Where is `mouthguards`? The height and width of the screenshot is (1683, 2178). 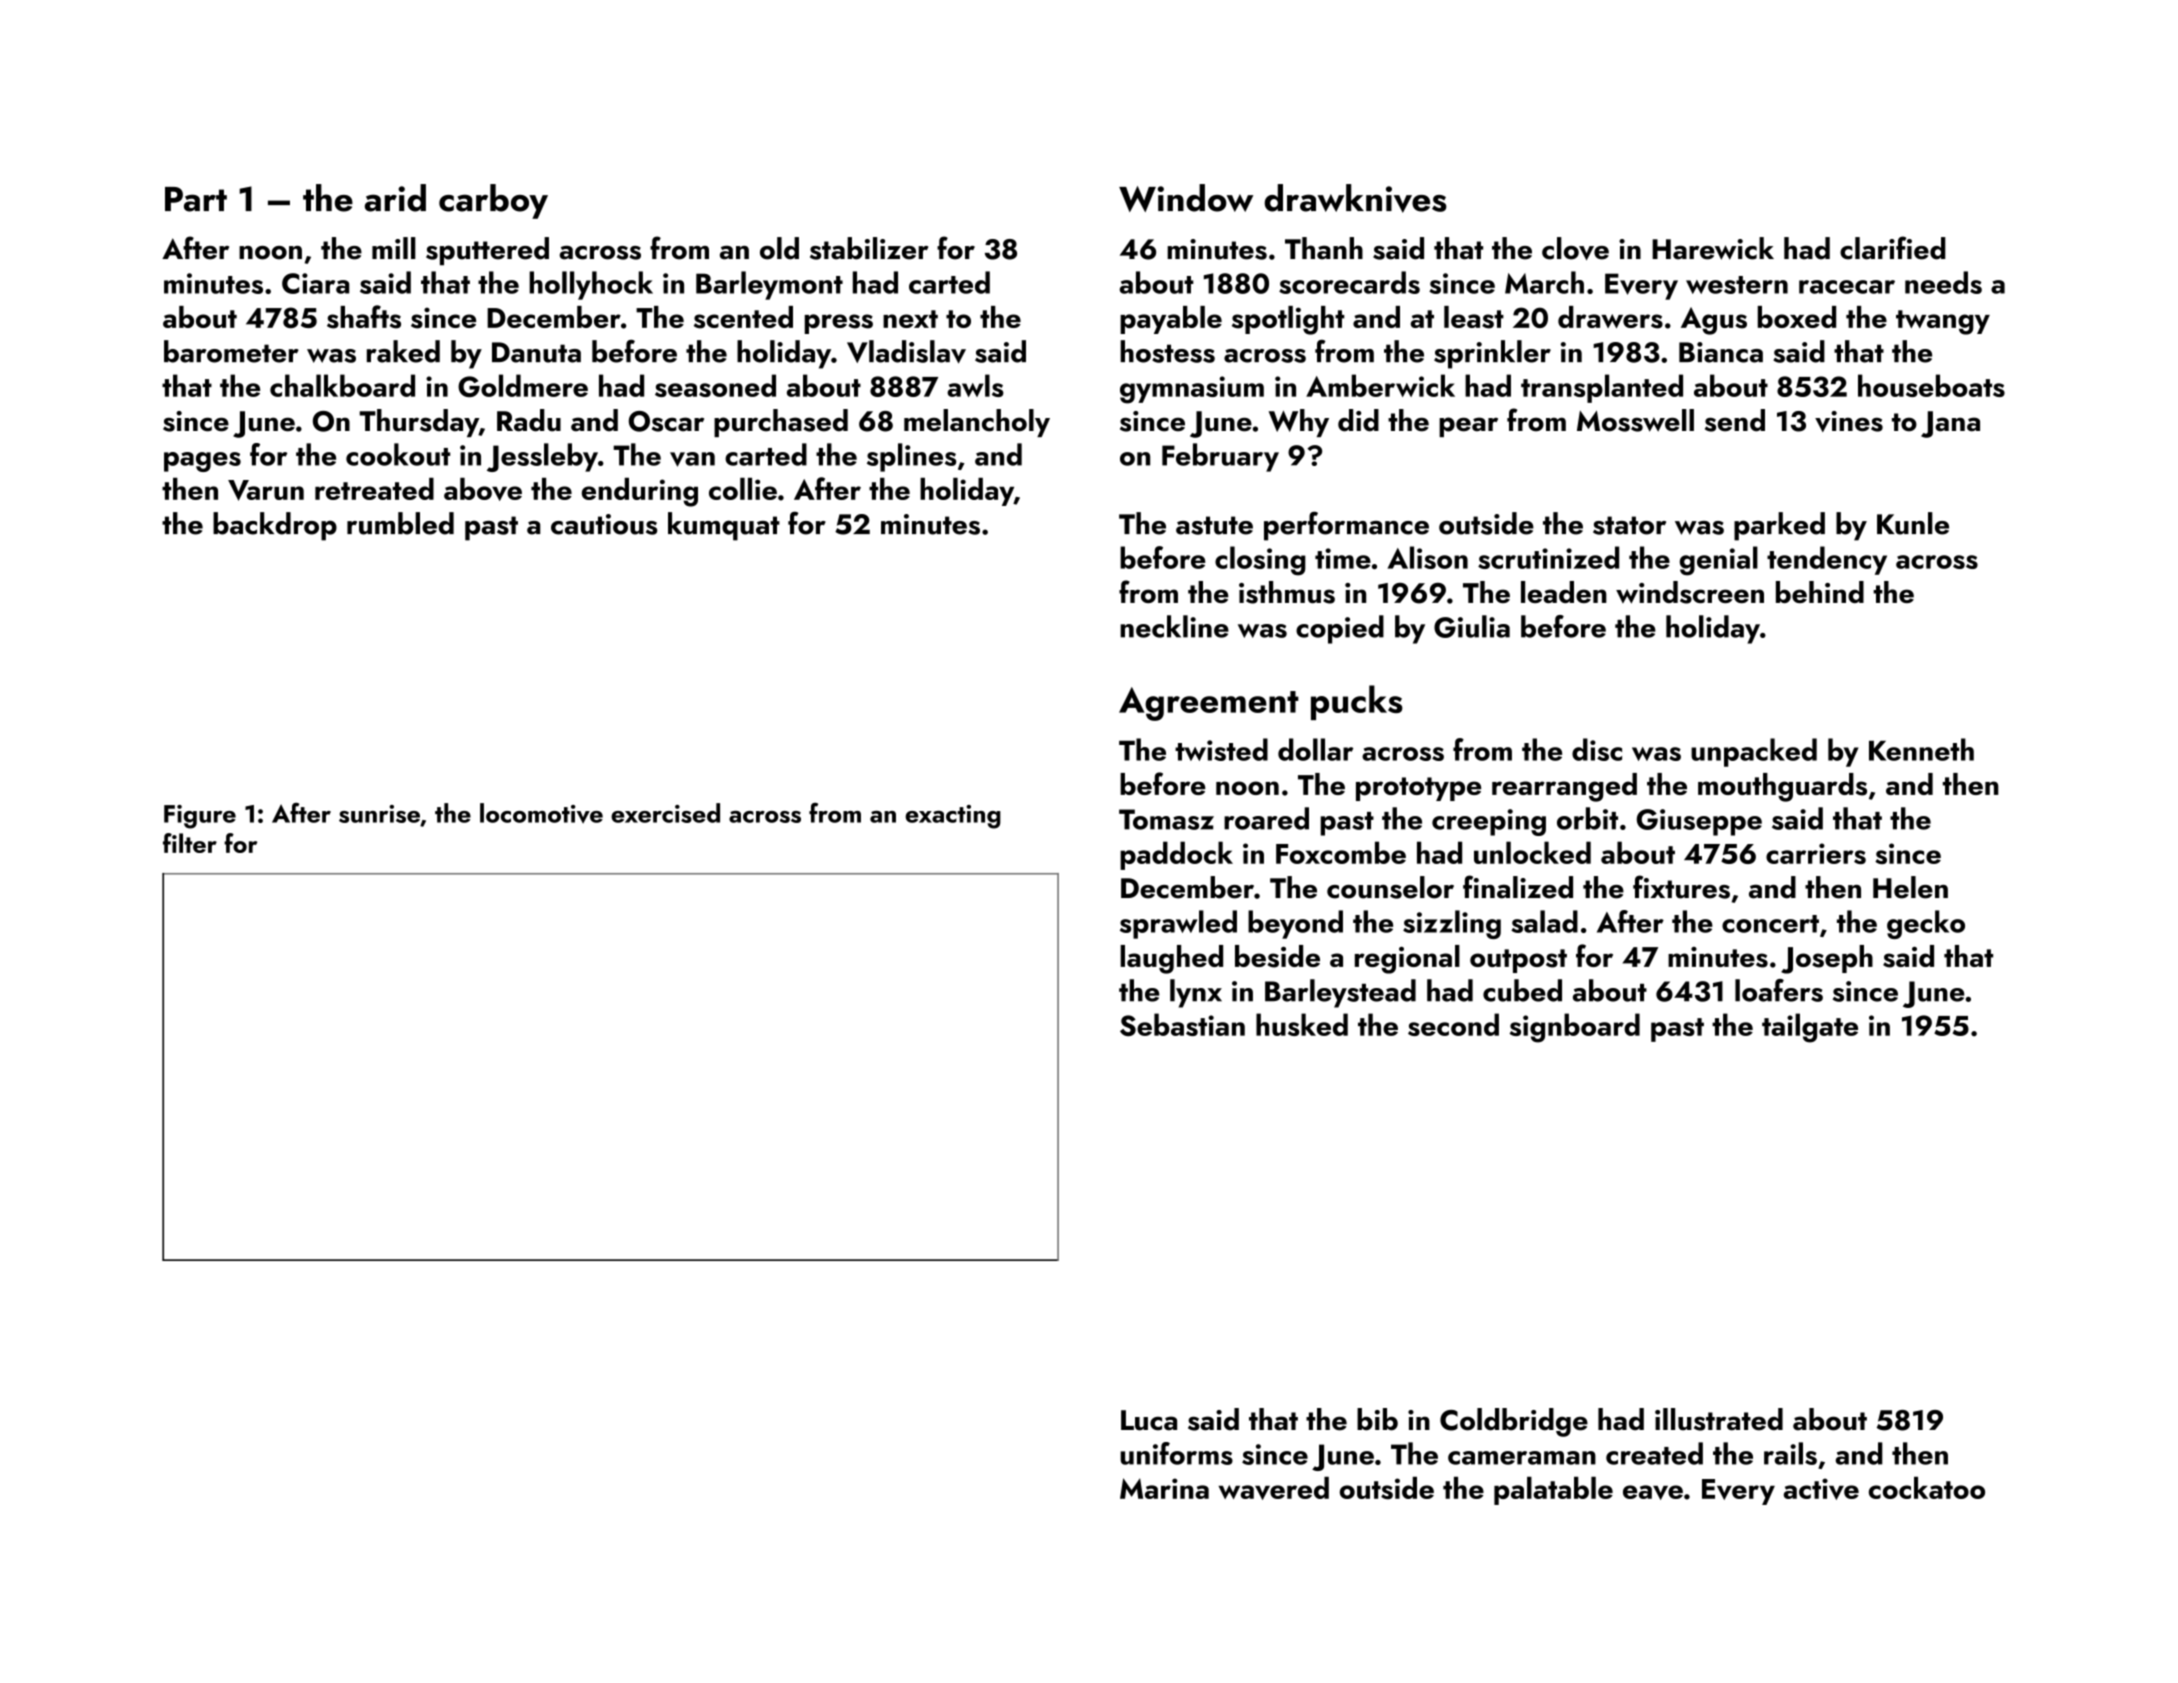 mouthguards is located at coordinates (1782, 787).
